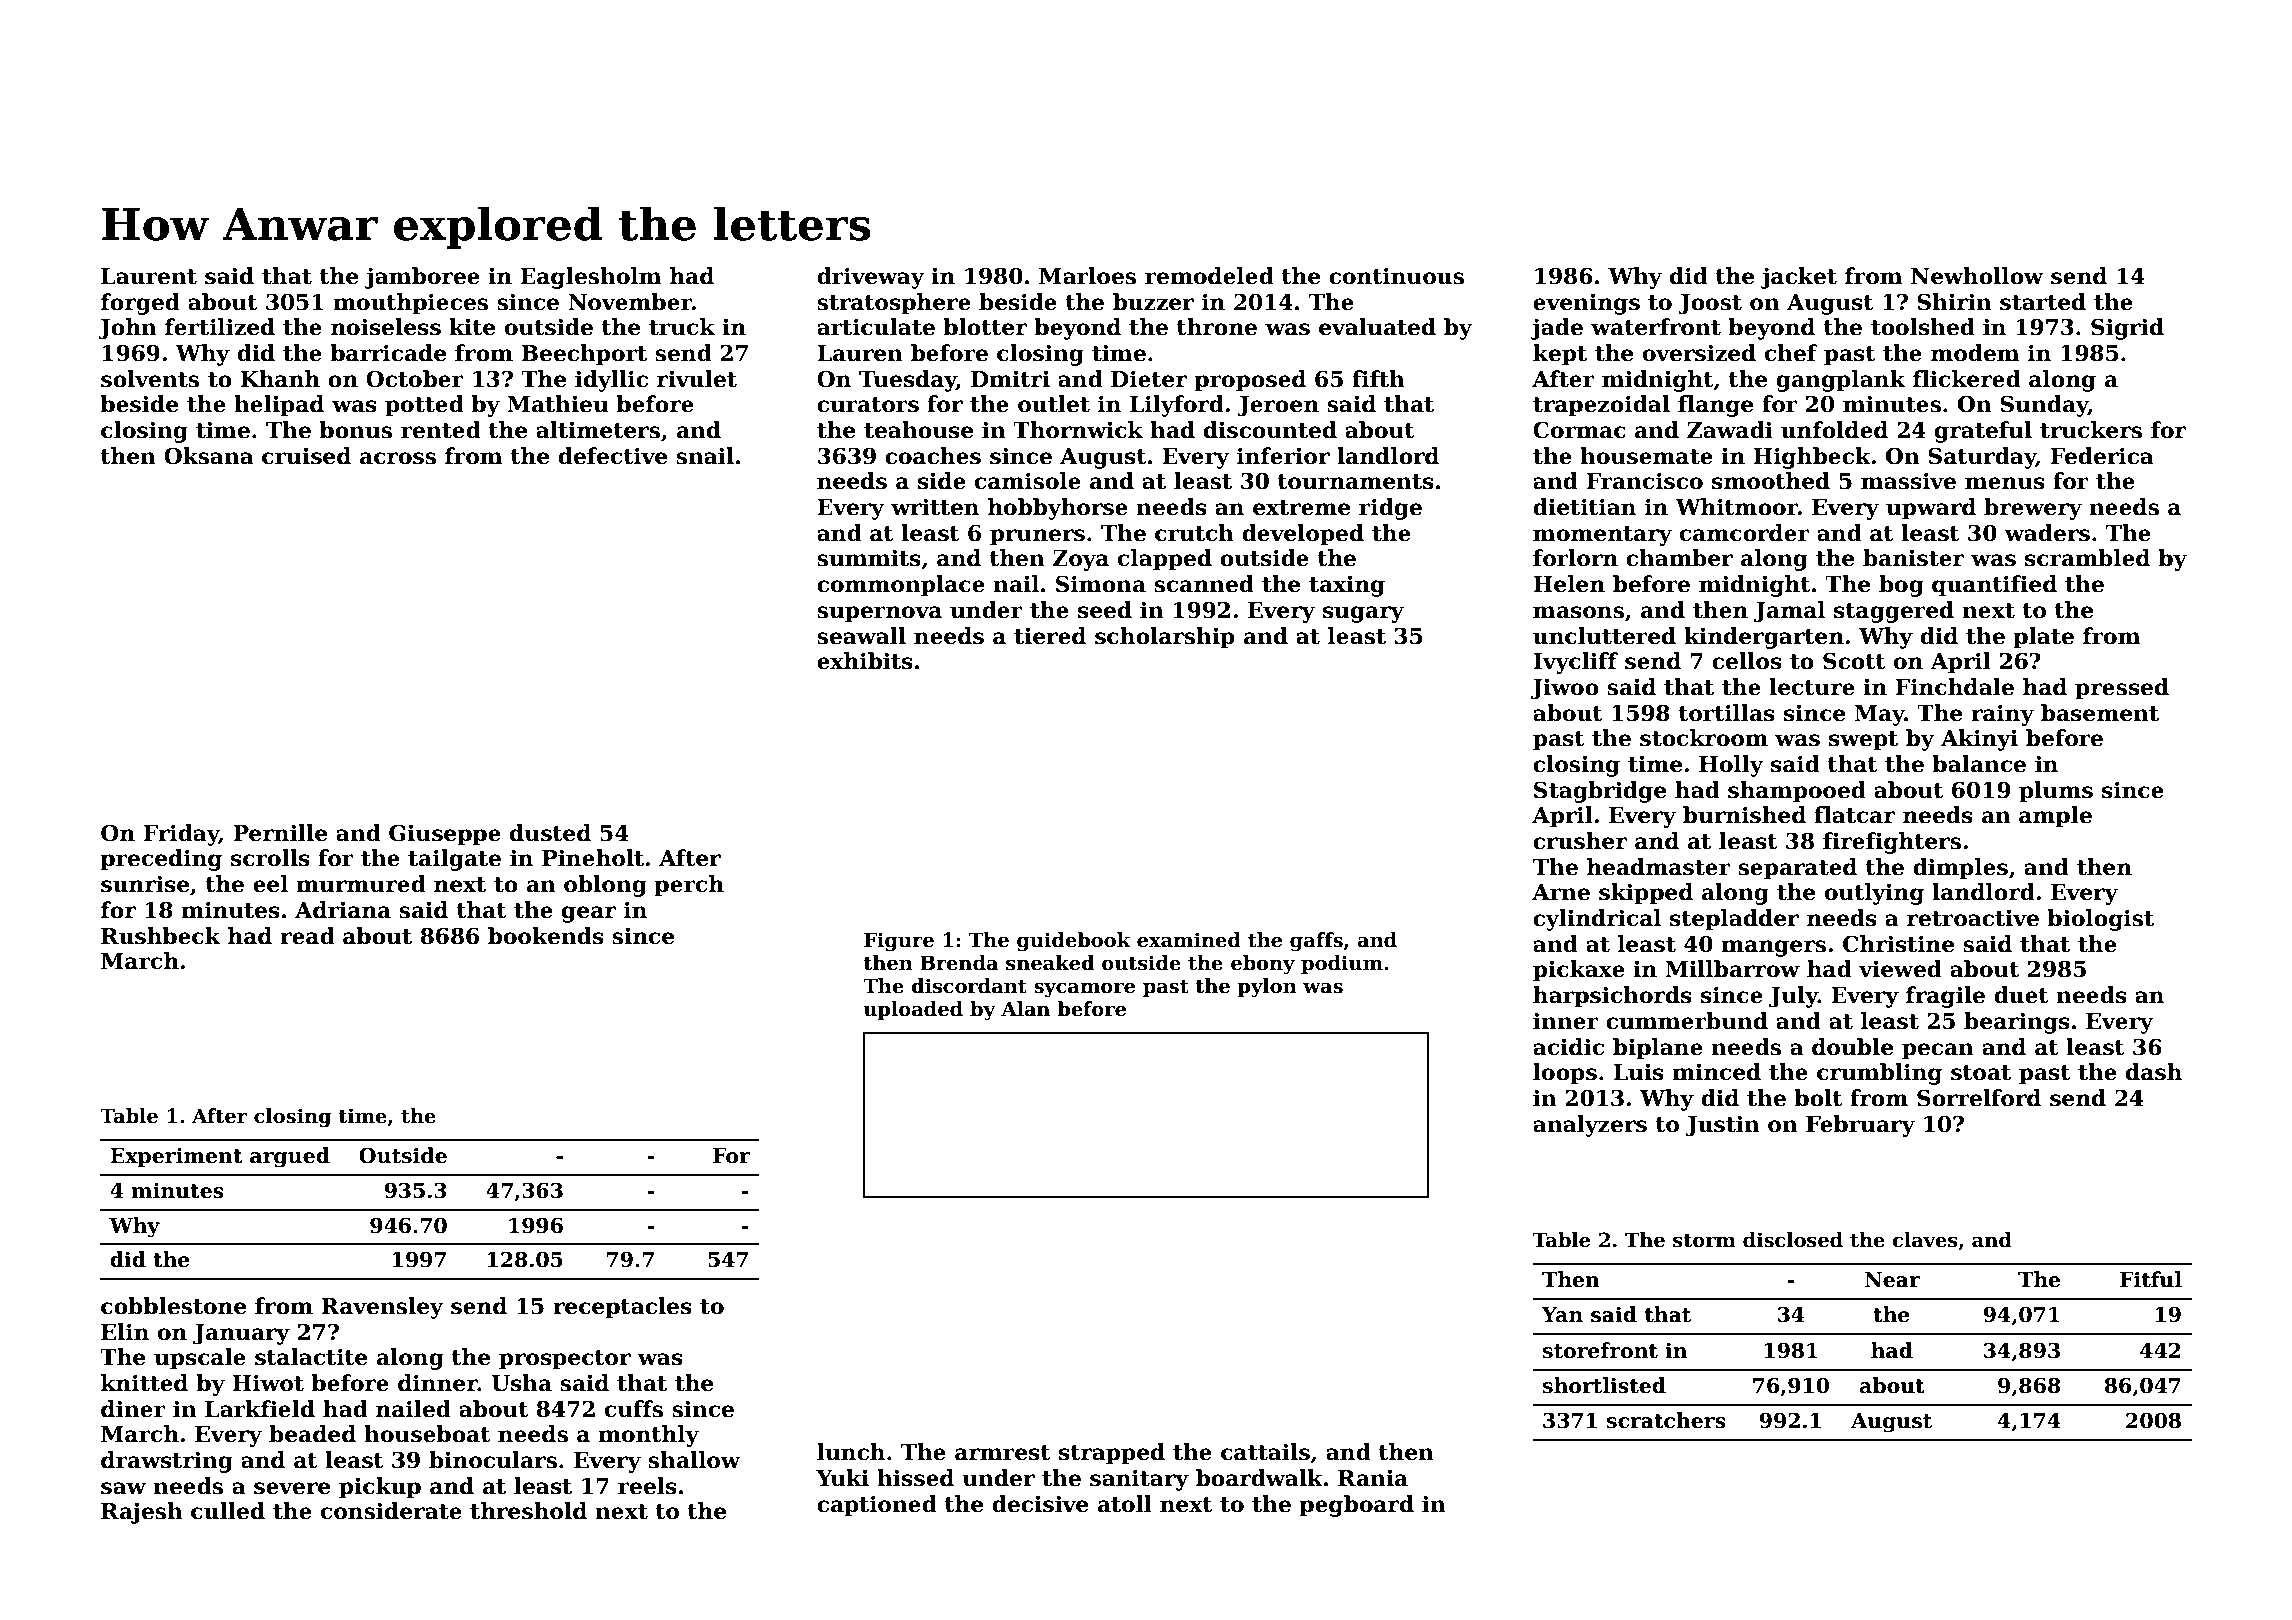 This page has height=1620, width=2292. Describe the element at coordinates (343, 910) in the page. I see `Adriana` at that location.
